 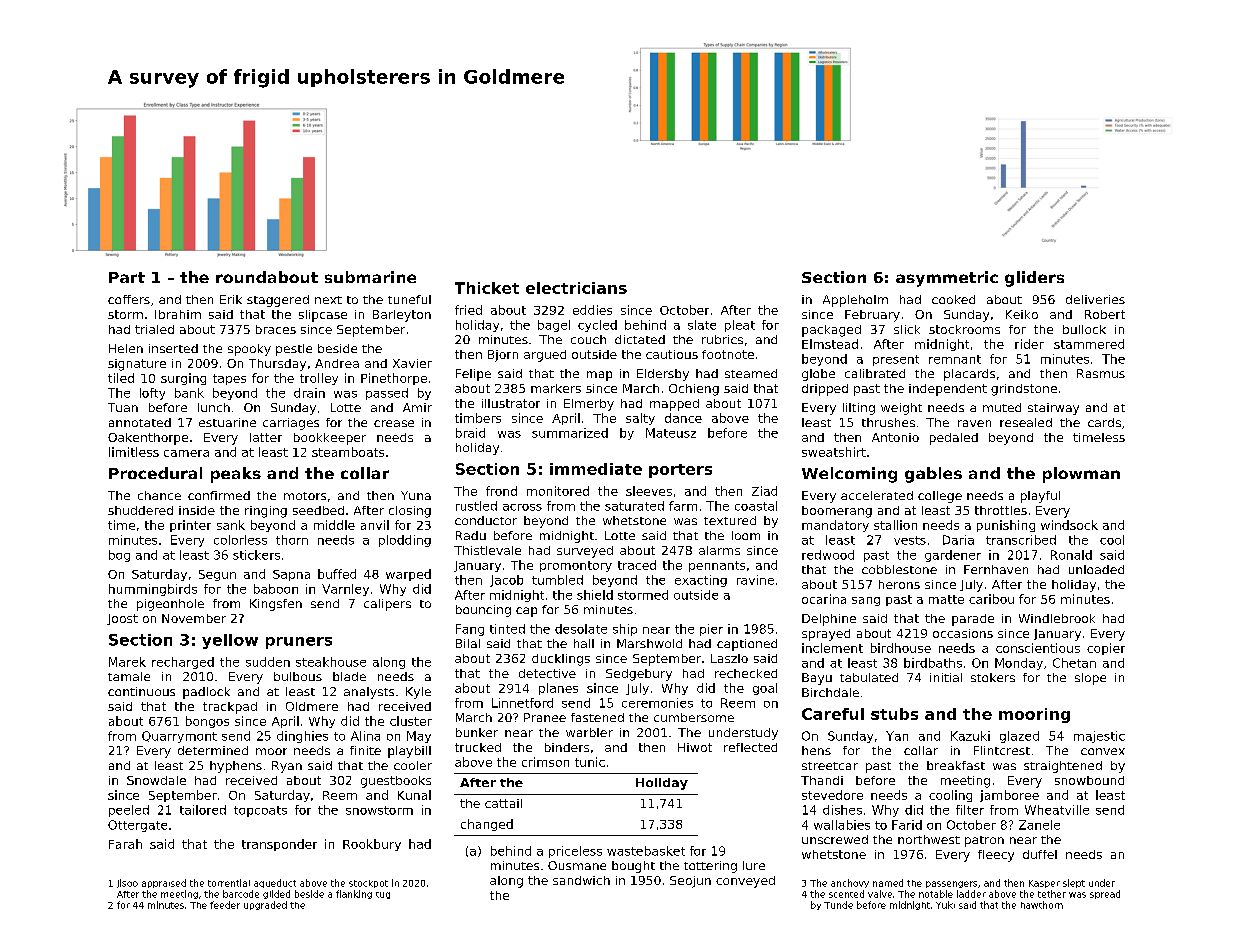 I want to click on independent, so click(x=948, y=390).
